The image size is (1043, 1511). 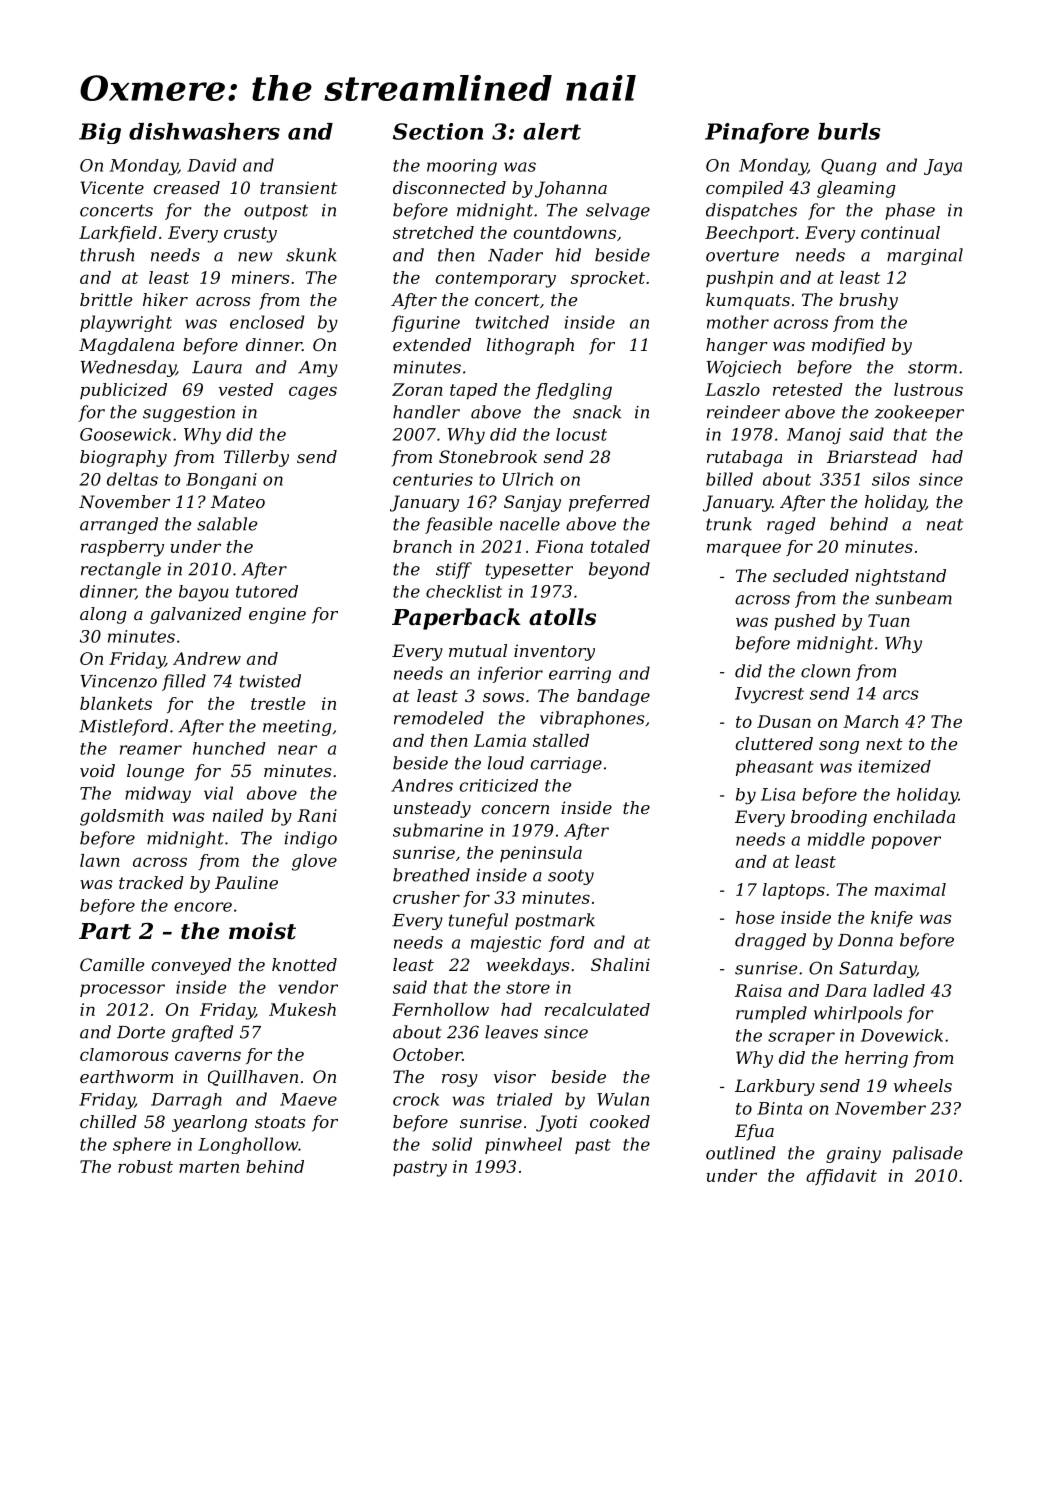 I want to click on Pinafore, so click(x=757, y=133).
